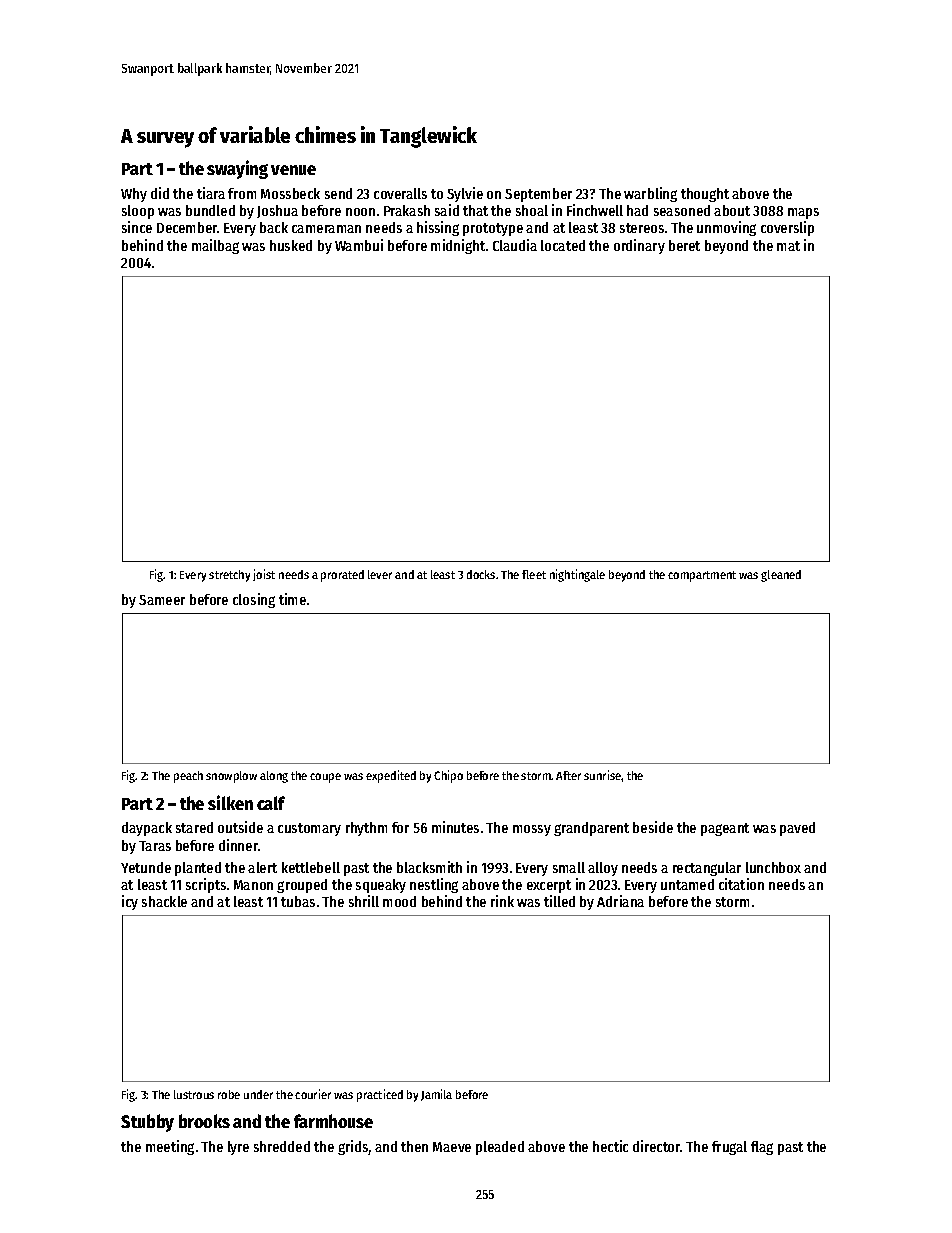 The width and height of the screenshot is (952, 1233). What do you see at coordinates (538, 195) in the screenshot?
I see `September` at bounding box center [538, 195].
